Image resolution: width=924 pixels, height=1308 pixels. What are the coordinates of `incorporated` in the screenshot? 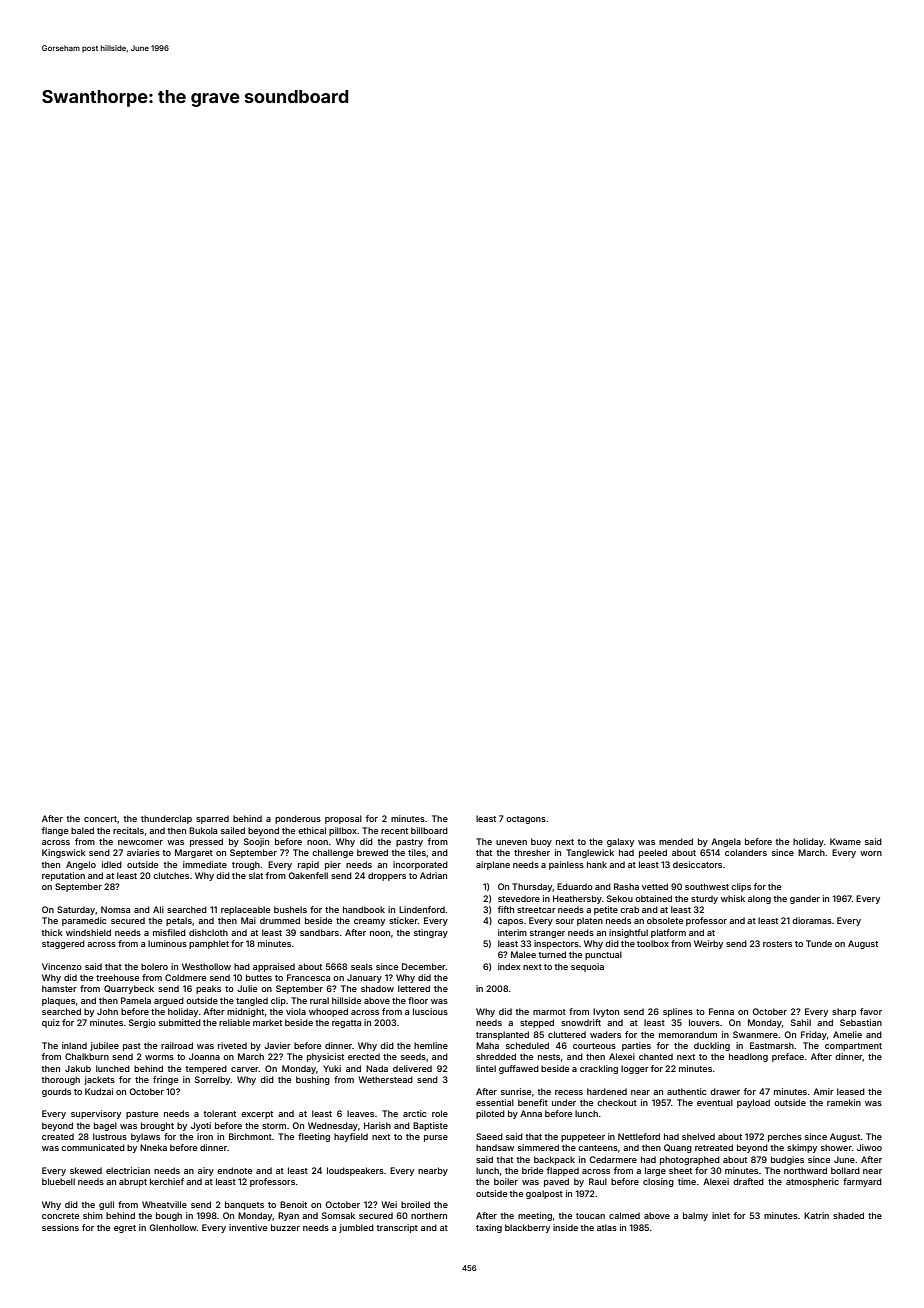 It's located at (420, 865).
